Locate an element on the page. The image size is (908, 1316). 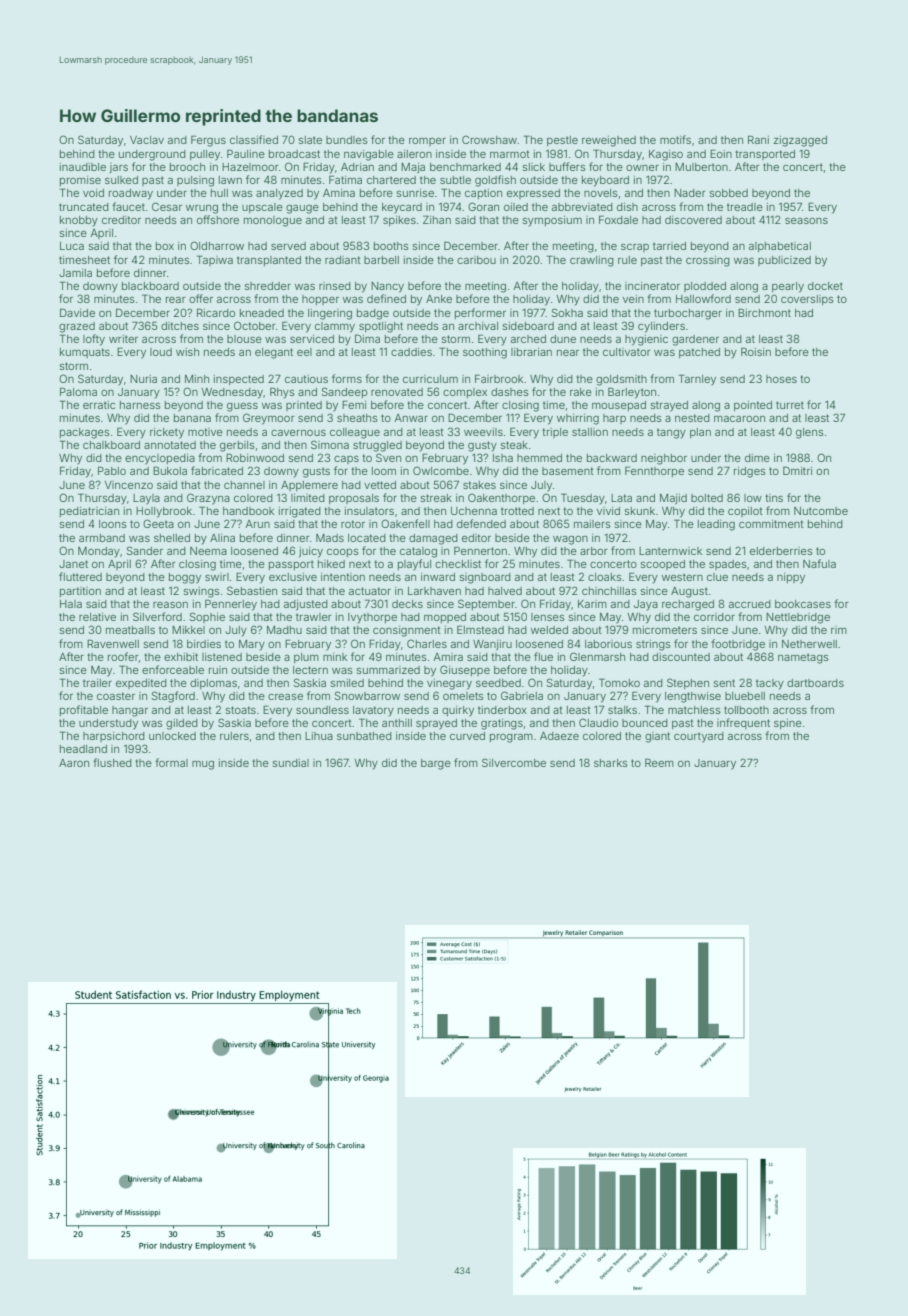
barge is located at coordinates (436, 764).
